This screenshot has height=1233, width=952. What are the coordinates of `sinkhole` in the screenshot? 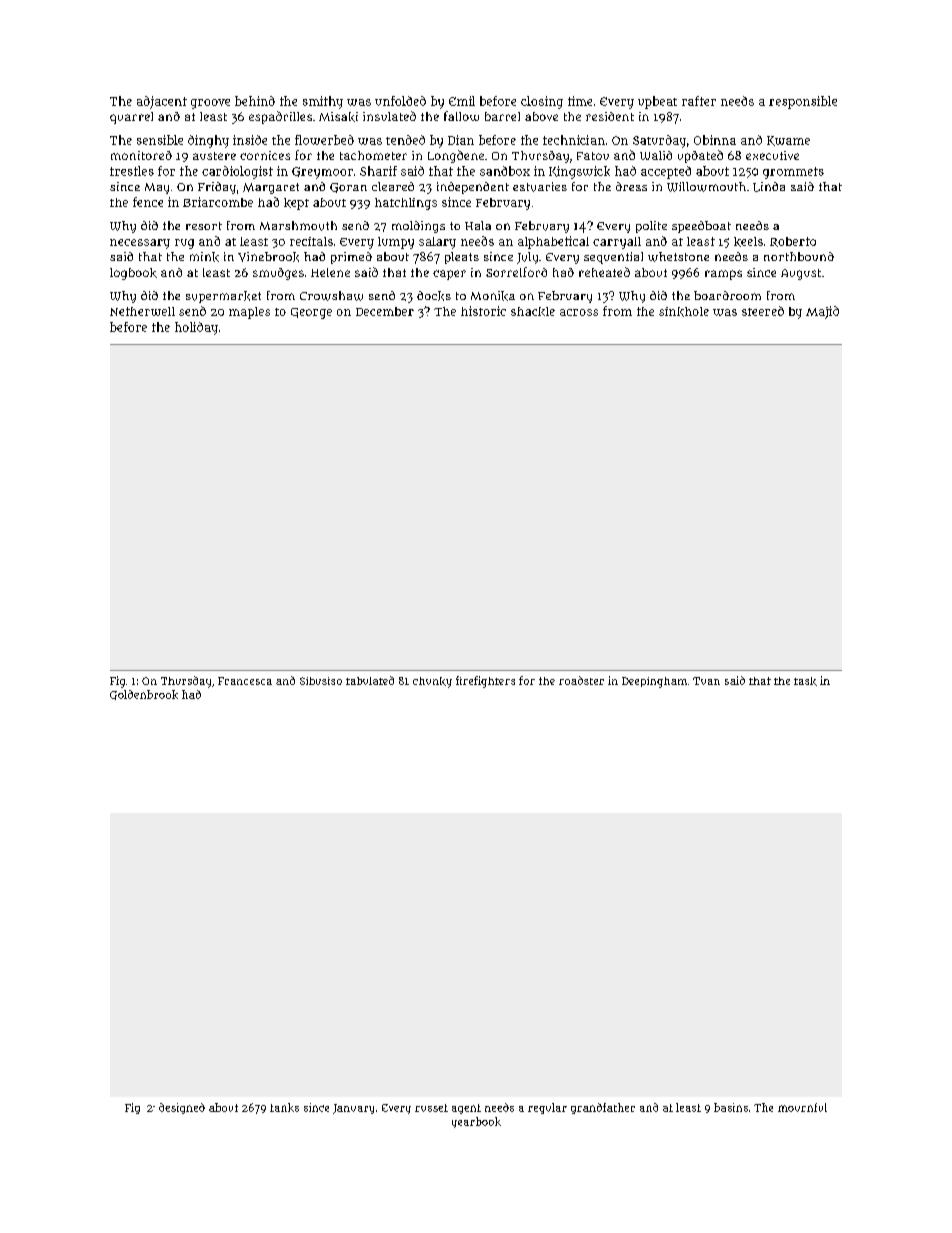 It's located at (684, 312).
